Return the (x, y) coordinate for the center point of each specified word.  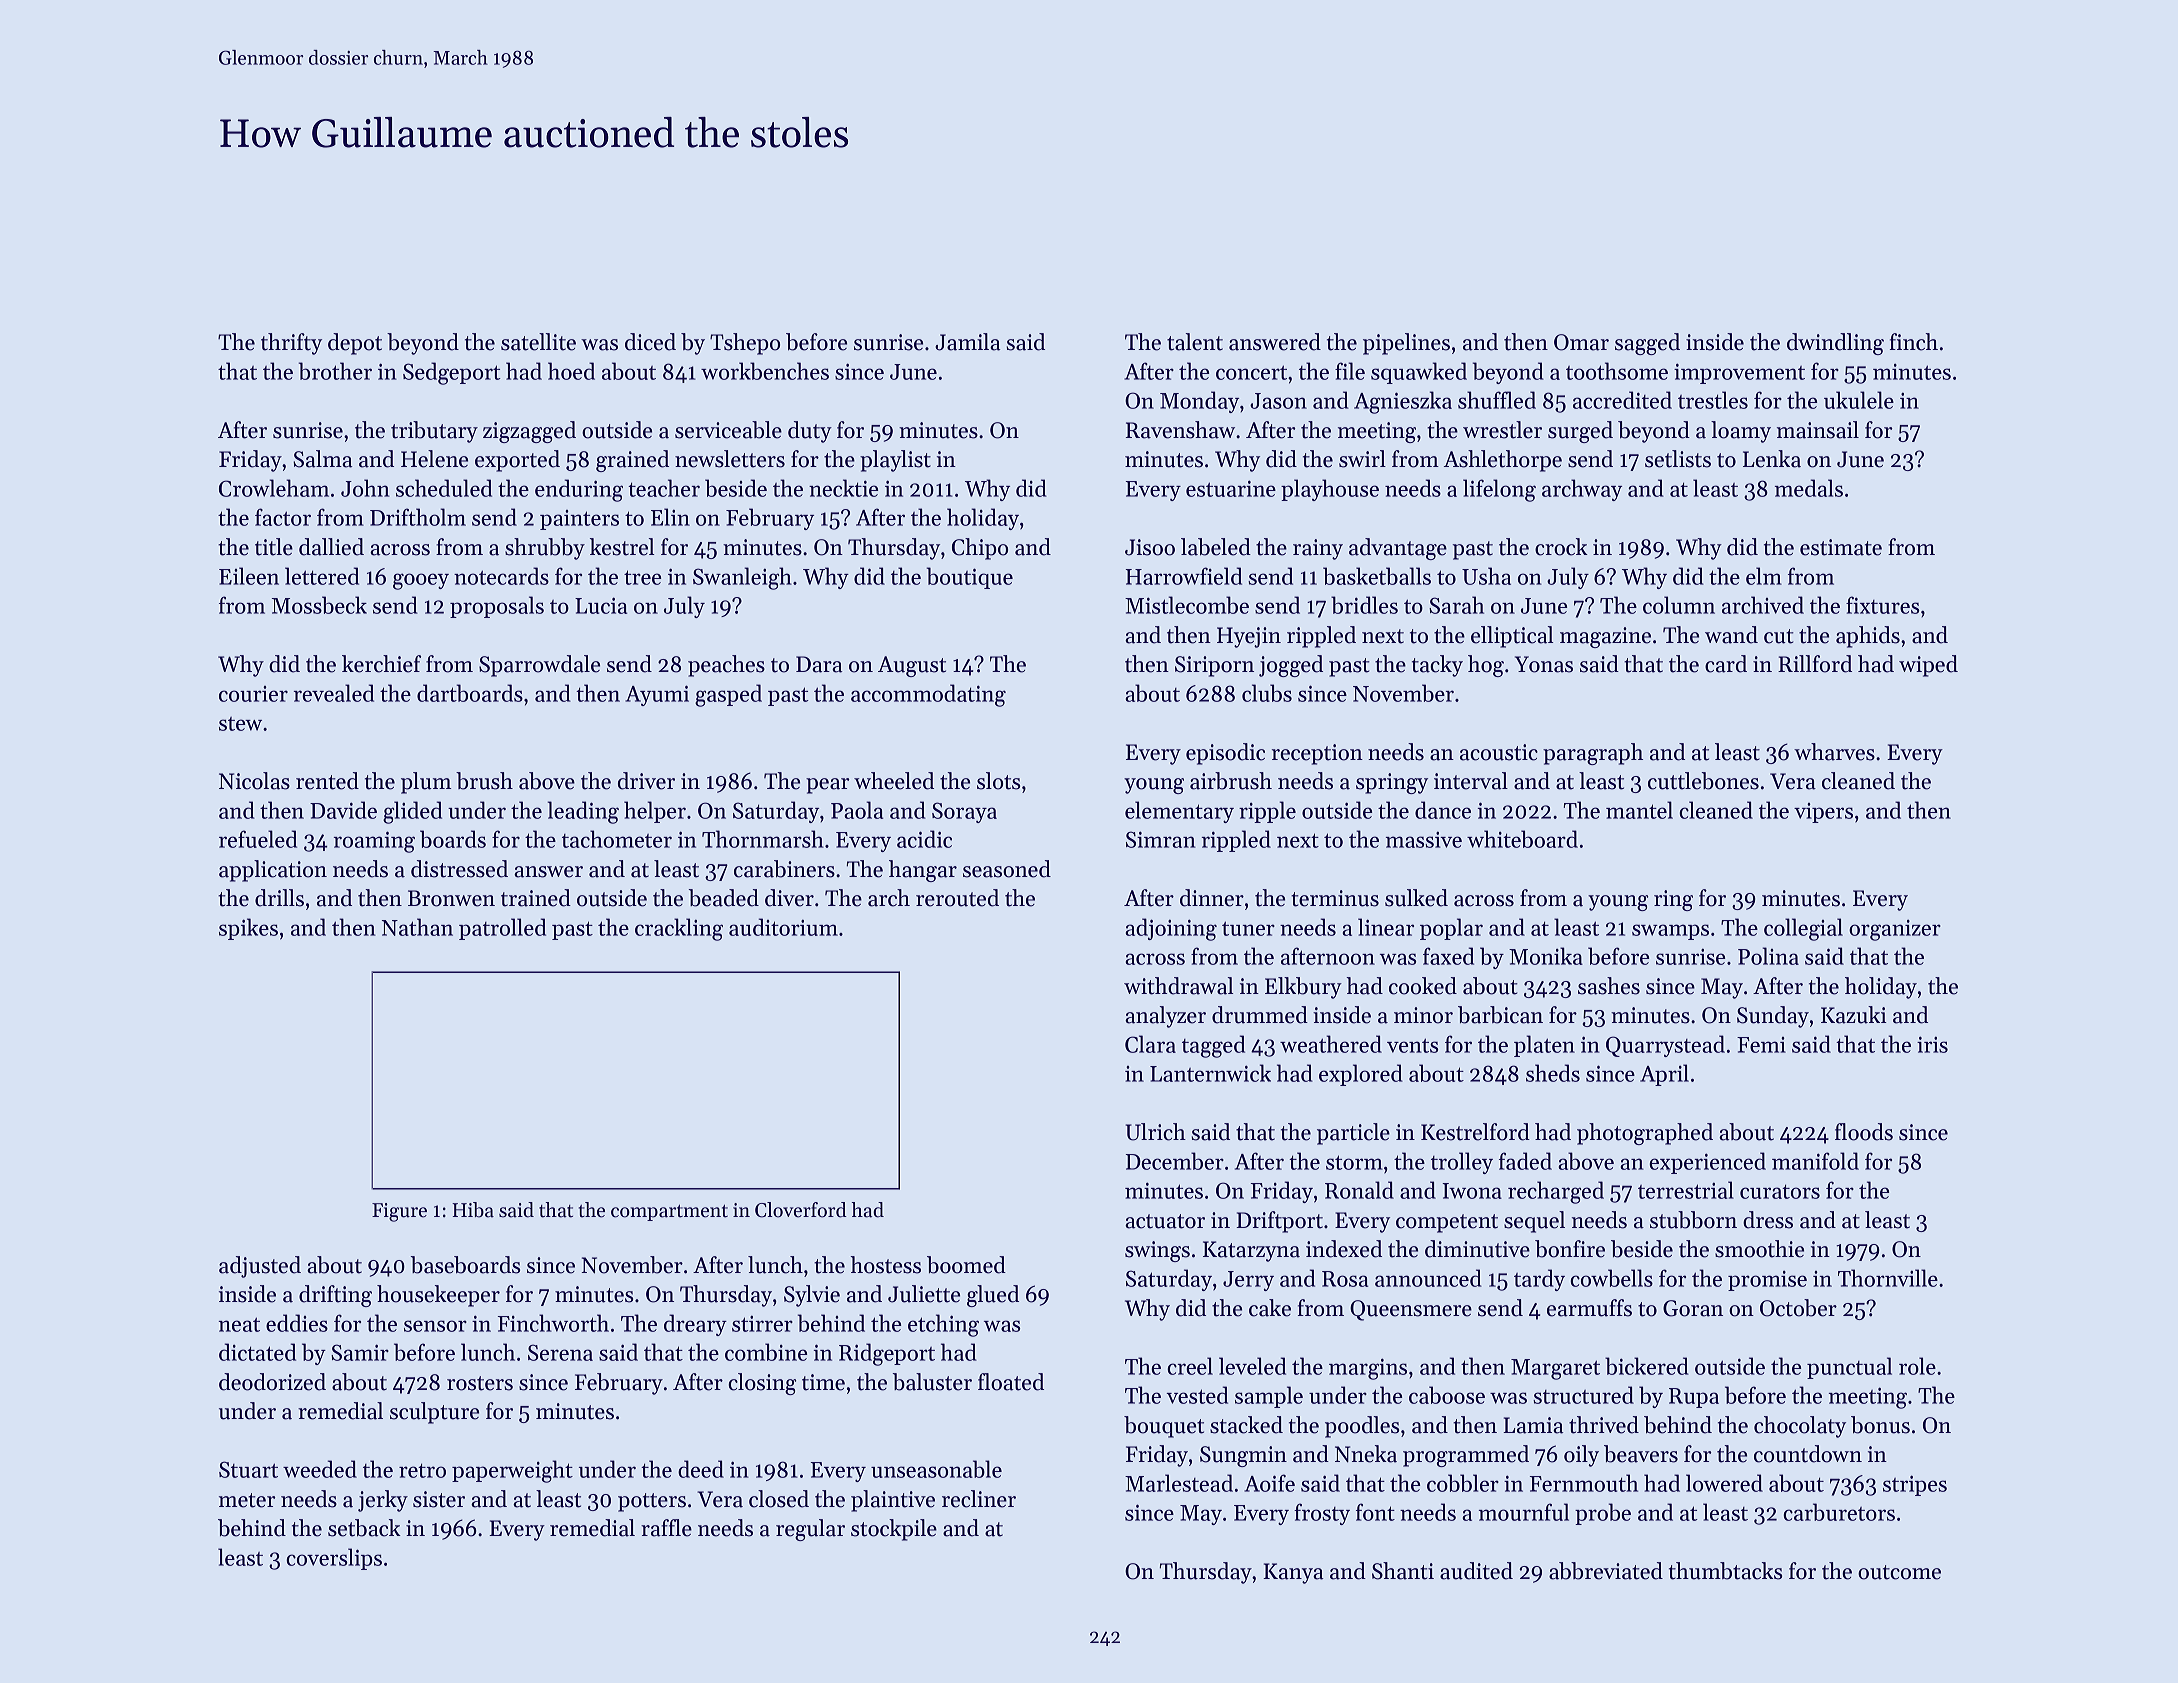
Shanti (1403, 1571)
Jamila (967, 342)
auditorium (783, 927)
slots (998, 781)
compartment (669, 1213)
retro (422, 1470)
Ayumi (657, 695)
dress (1768, 1220)
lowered (1724, 1483)
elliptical (1512, 637)
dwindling (1835, 344)
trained (536, 898)
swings (1157, 1251)
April (1664, 1075)
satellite (538, 342)
